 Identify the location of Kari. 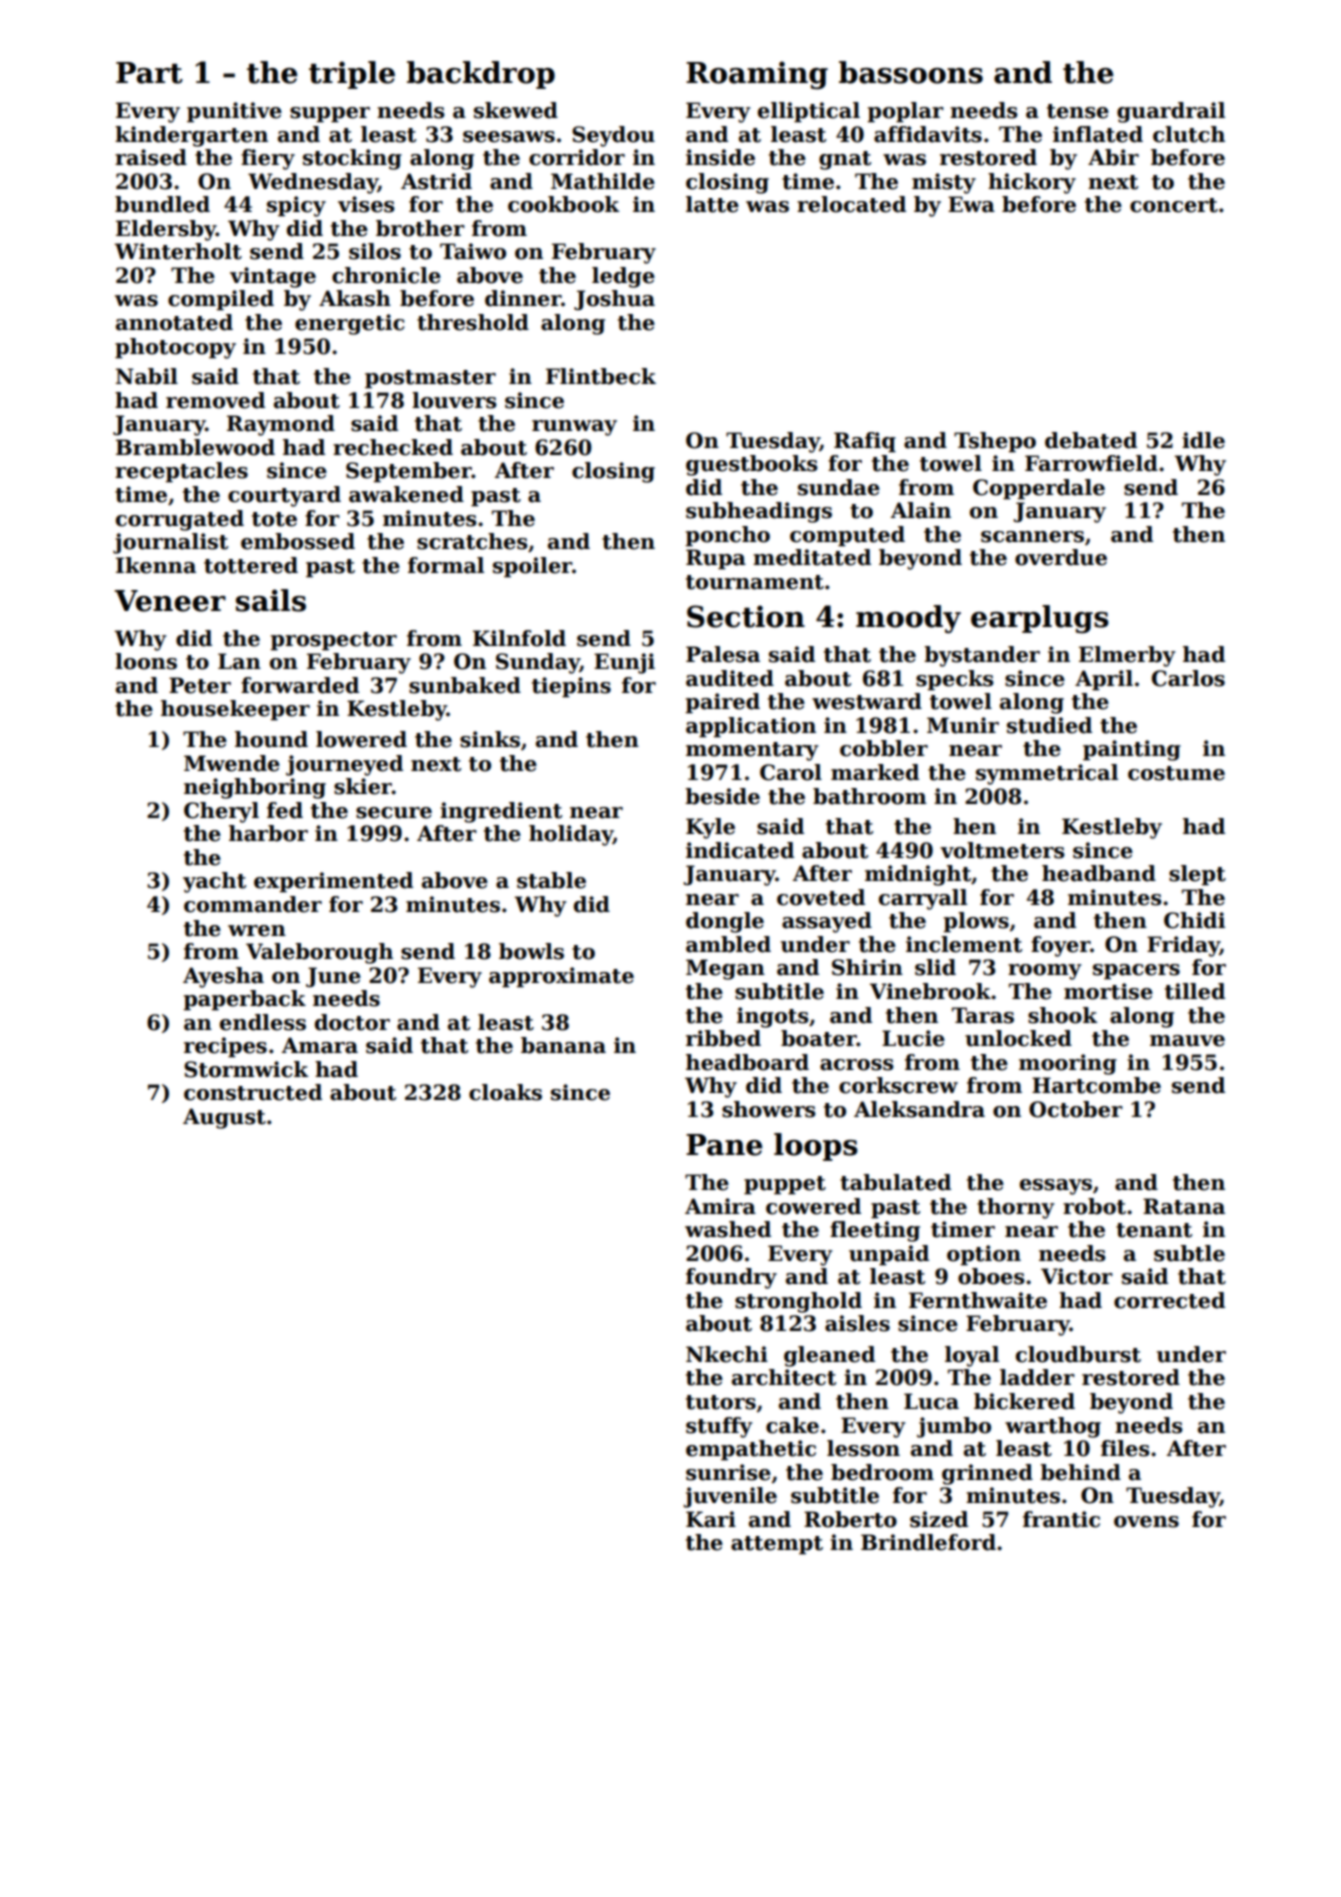
(711, 1519).
